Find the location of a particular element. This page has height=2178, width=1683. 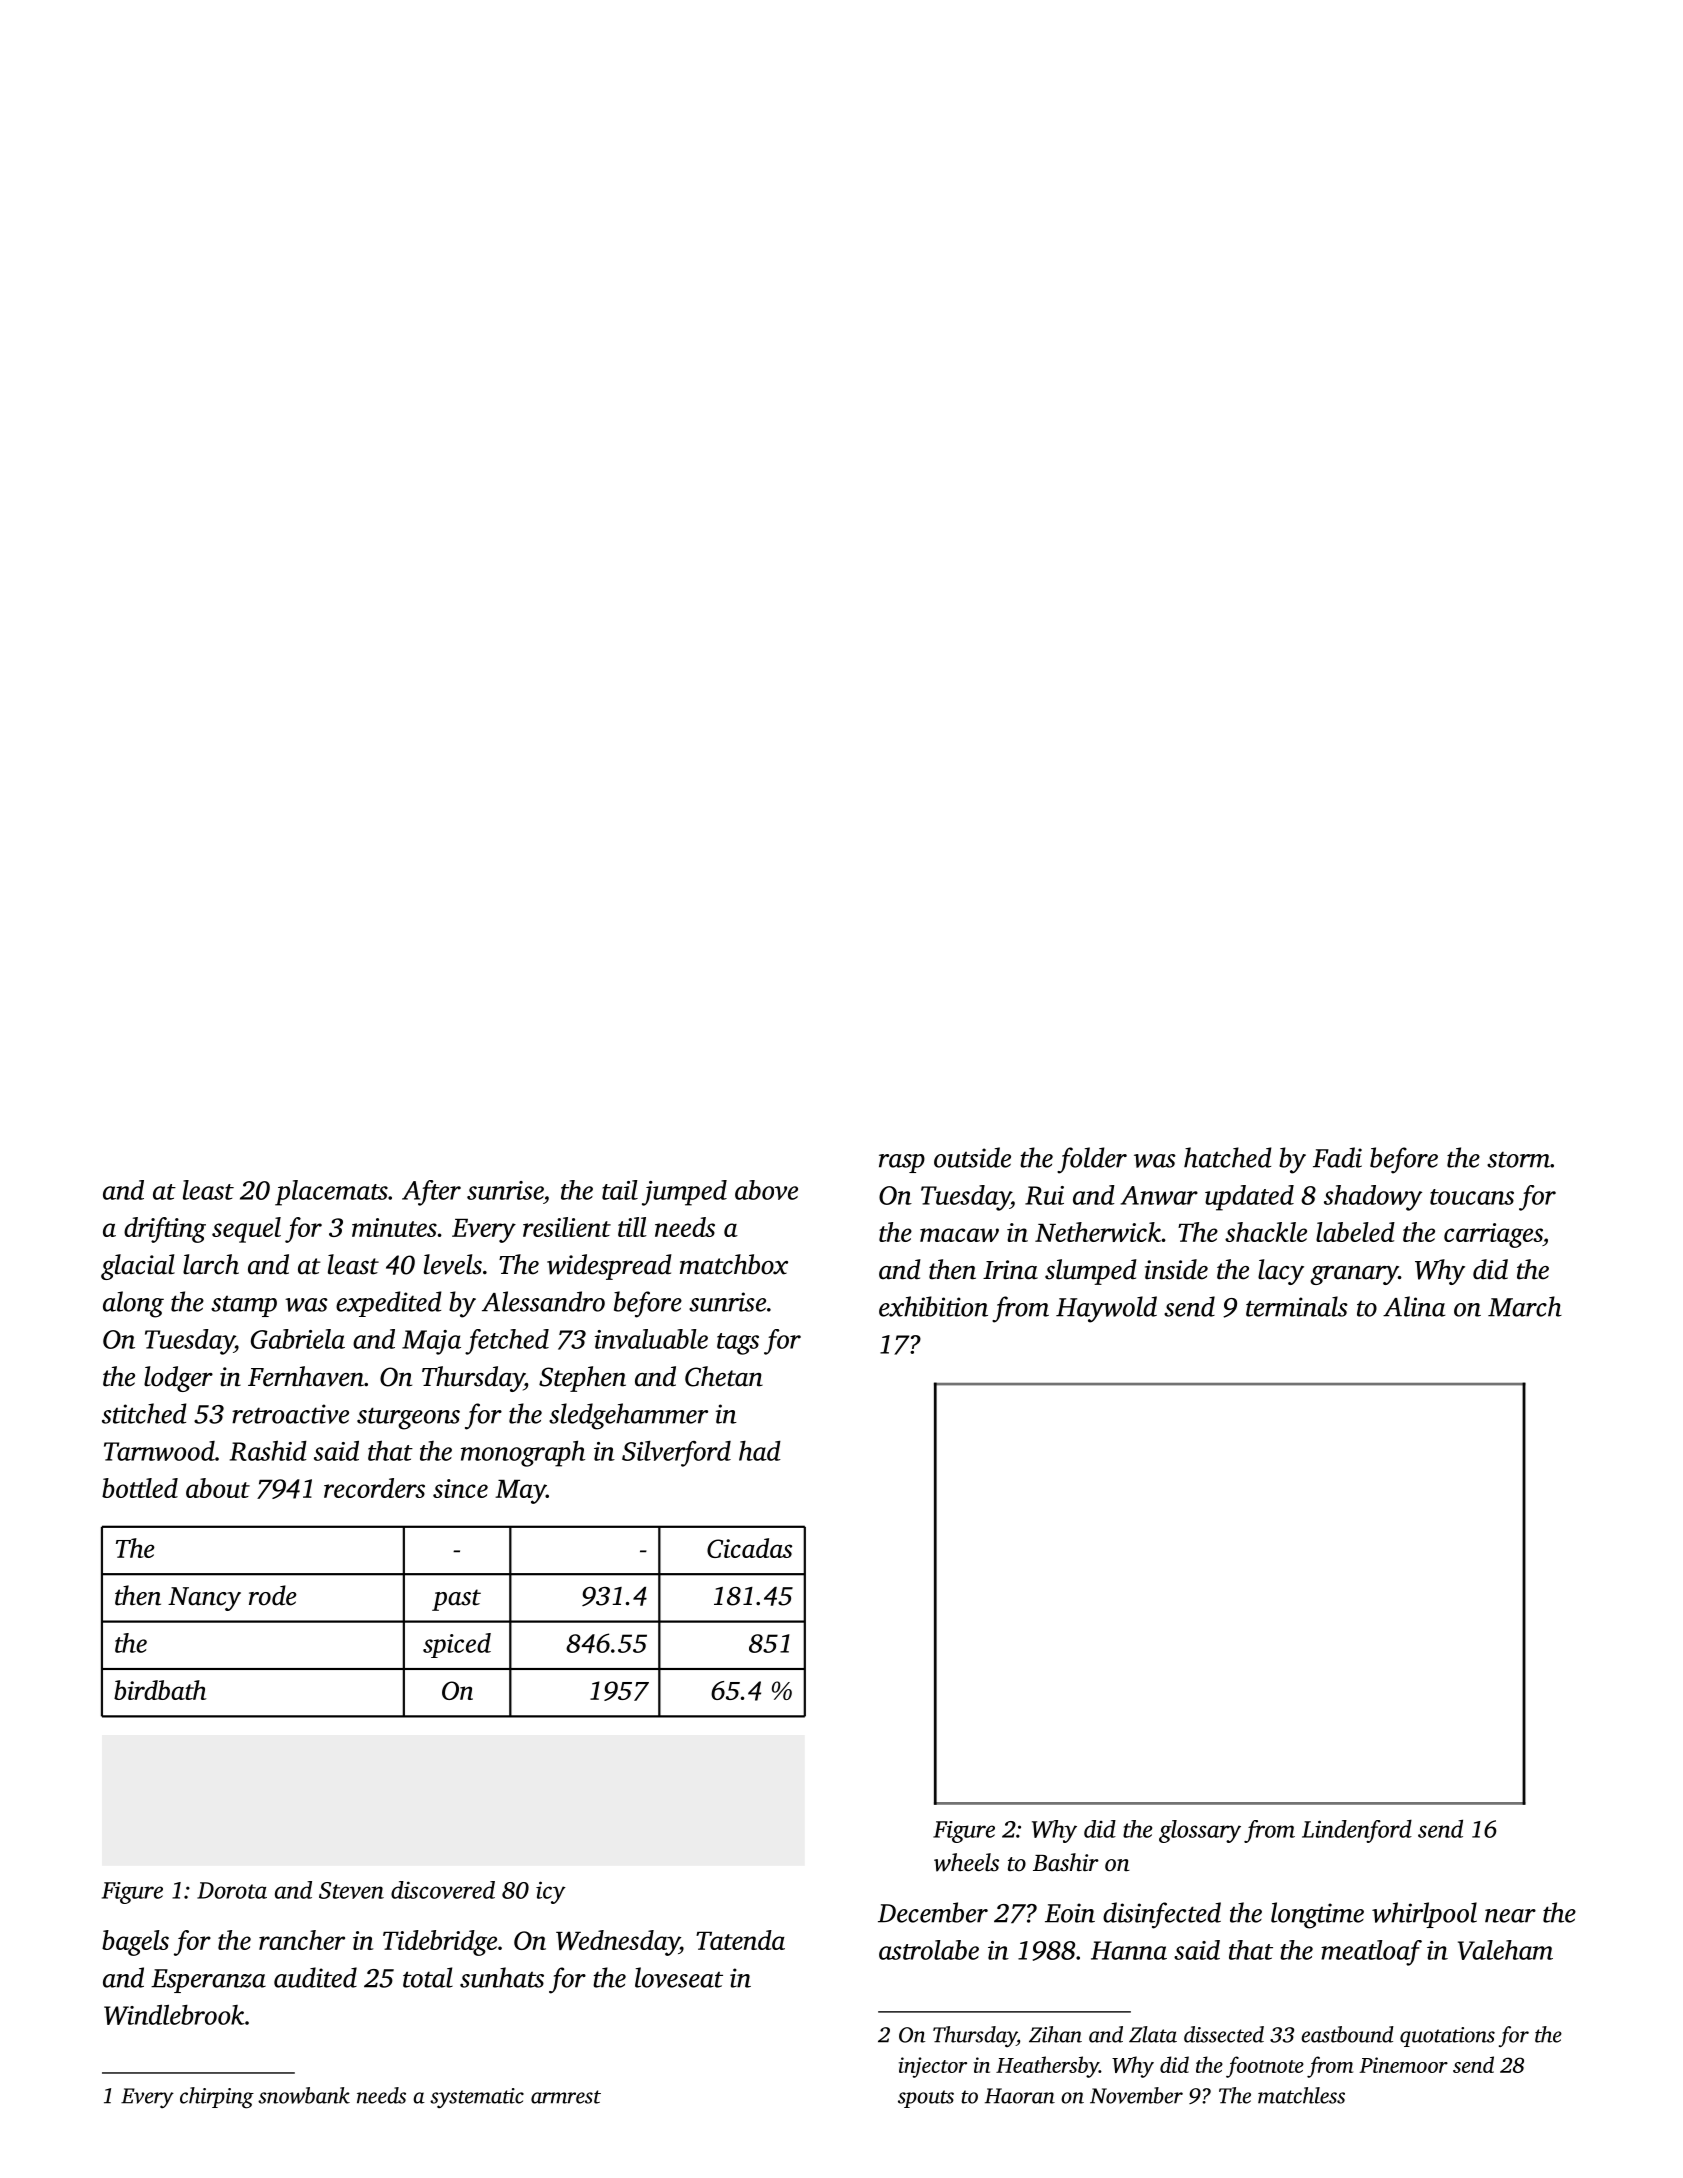

matchless is located at coordinates (1301, 2095).
